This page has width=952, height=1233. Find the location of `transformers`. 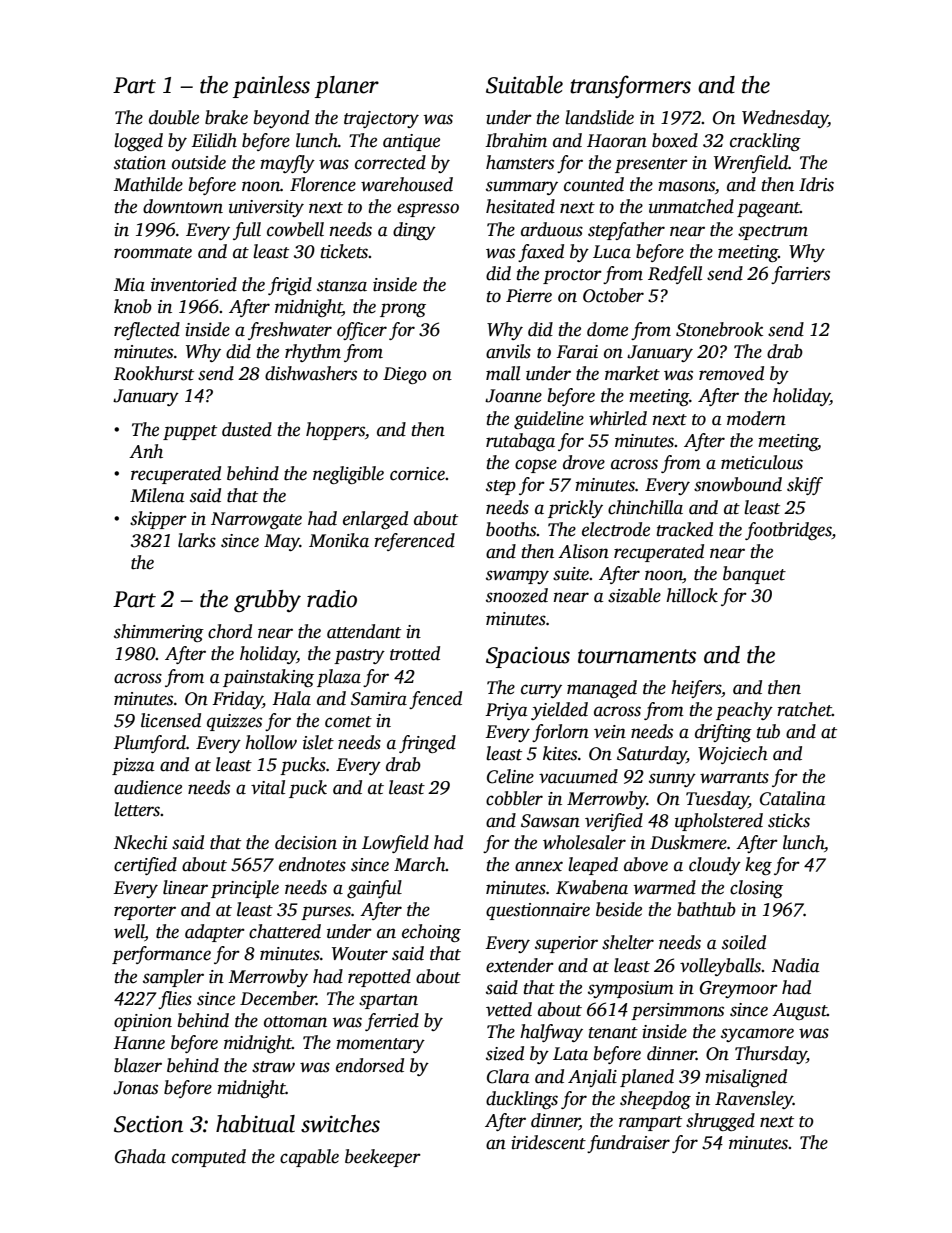

transformers is located at coordinates (630, 86).
